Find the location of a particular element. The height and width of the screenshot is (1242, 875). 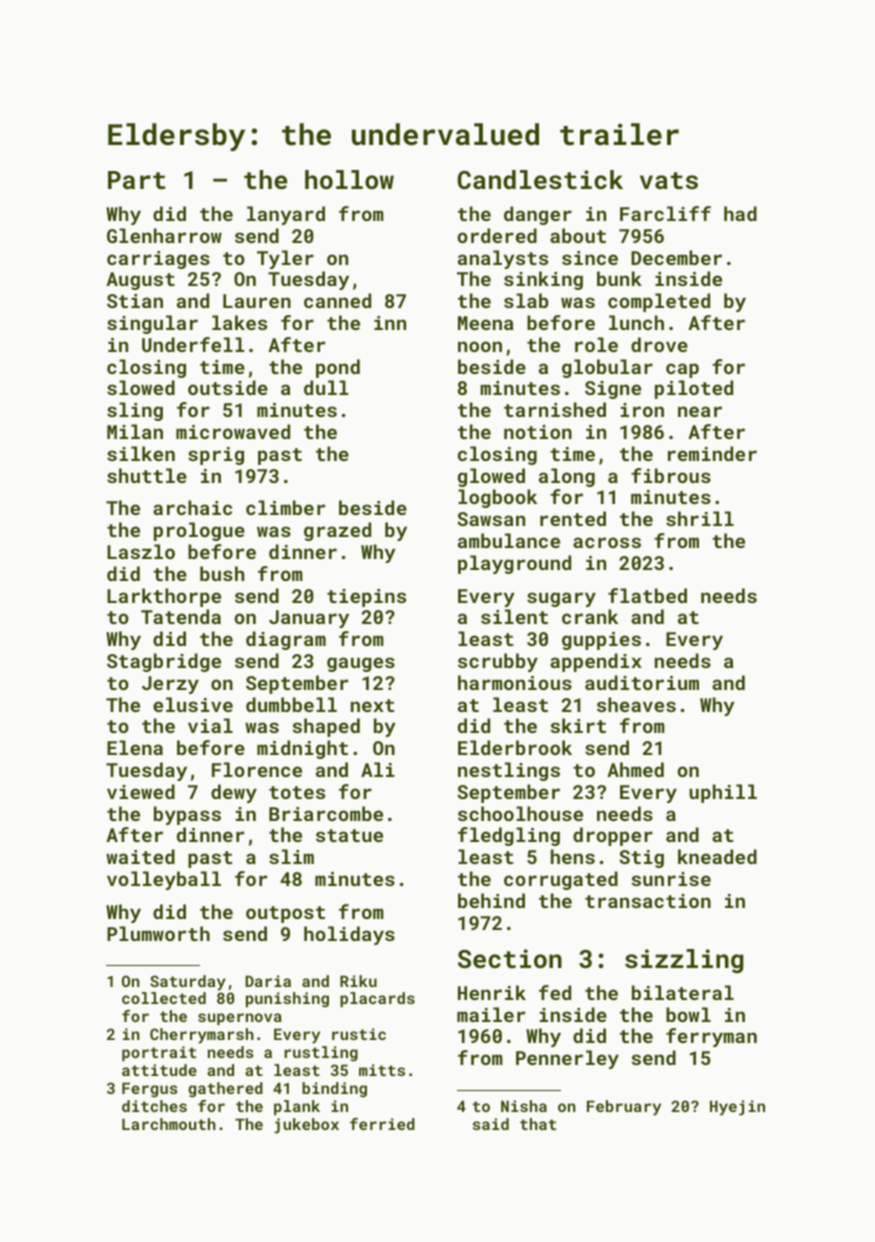

supernova is located at coordinates (240, 1019).
